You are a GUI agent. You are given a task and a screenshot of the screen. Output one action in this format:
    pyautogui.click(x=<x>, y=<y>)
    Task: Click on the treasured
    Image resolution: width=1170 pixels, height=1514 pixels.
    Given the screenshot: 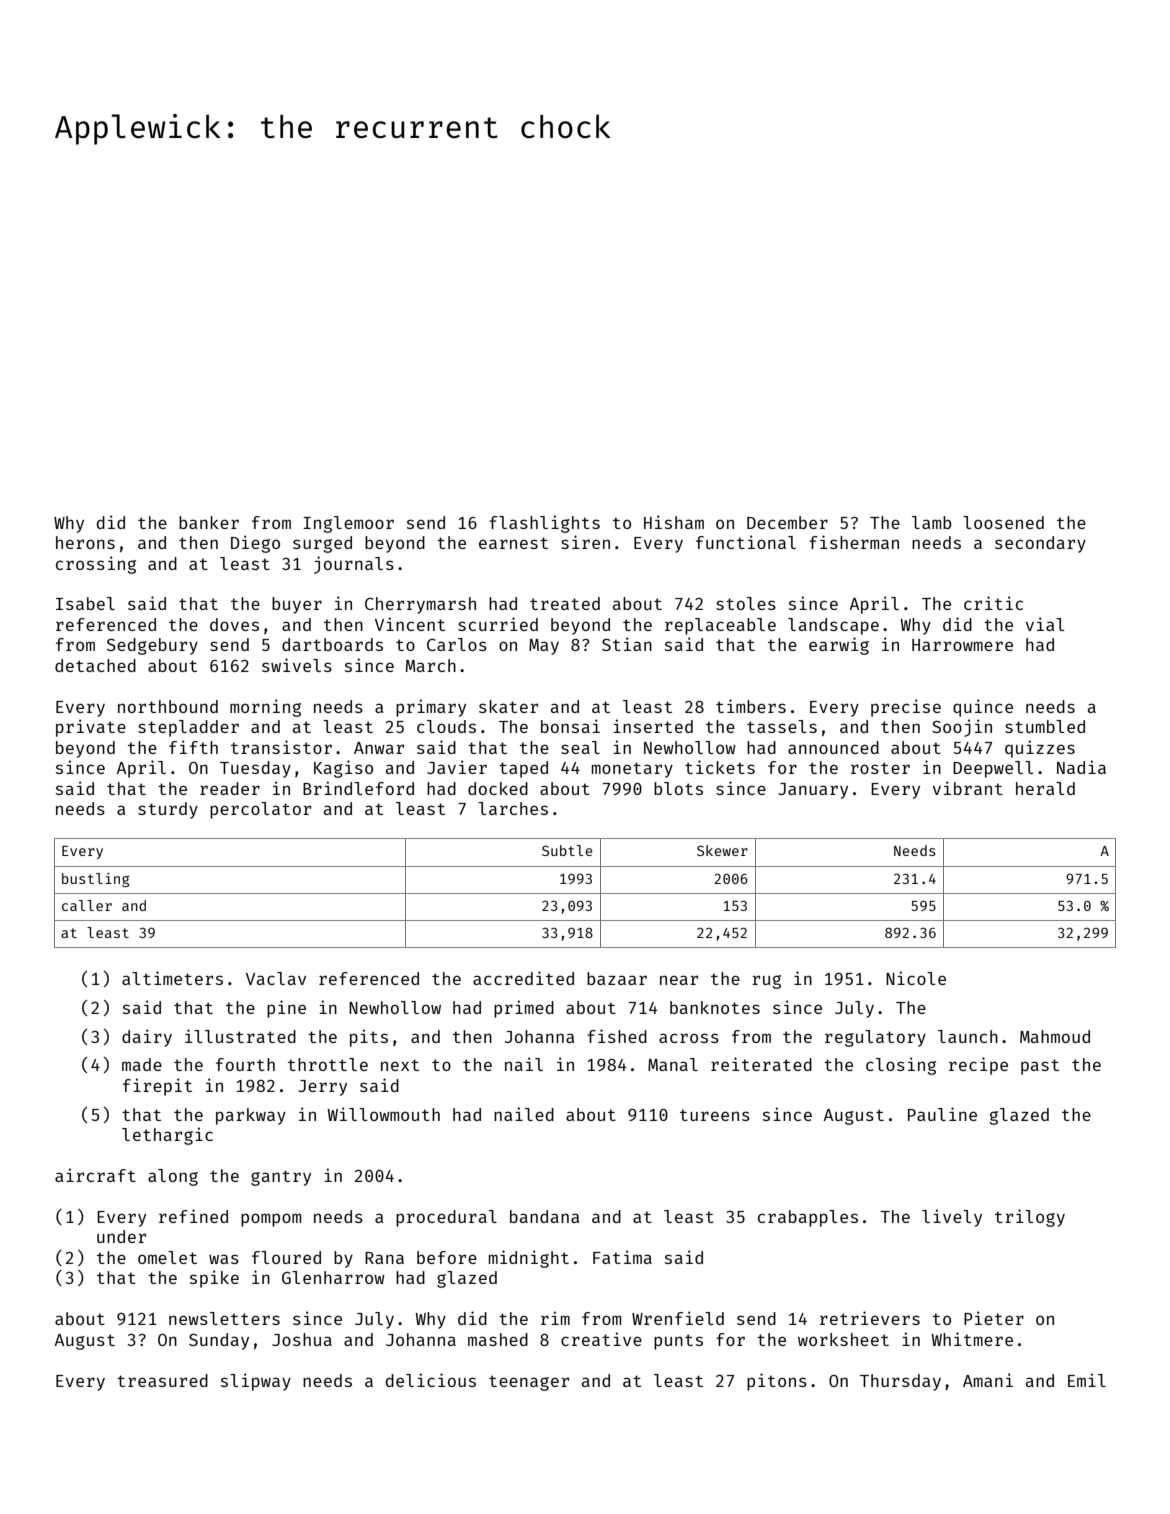 What is the action you would take?
    pyautogui.click(x=162, y=1380)
